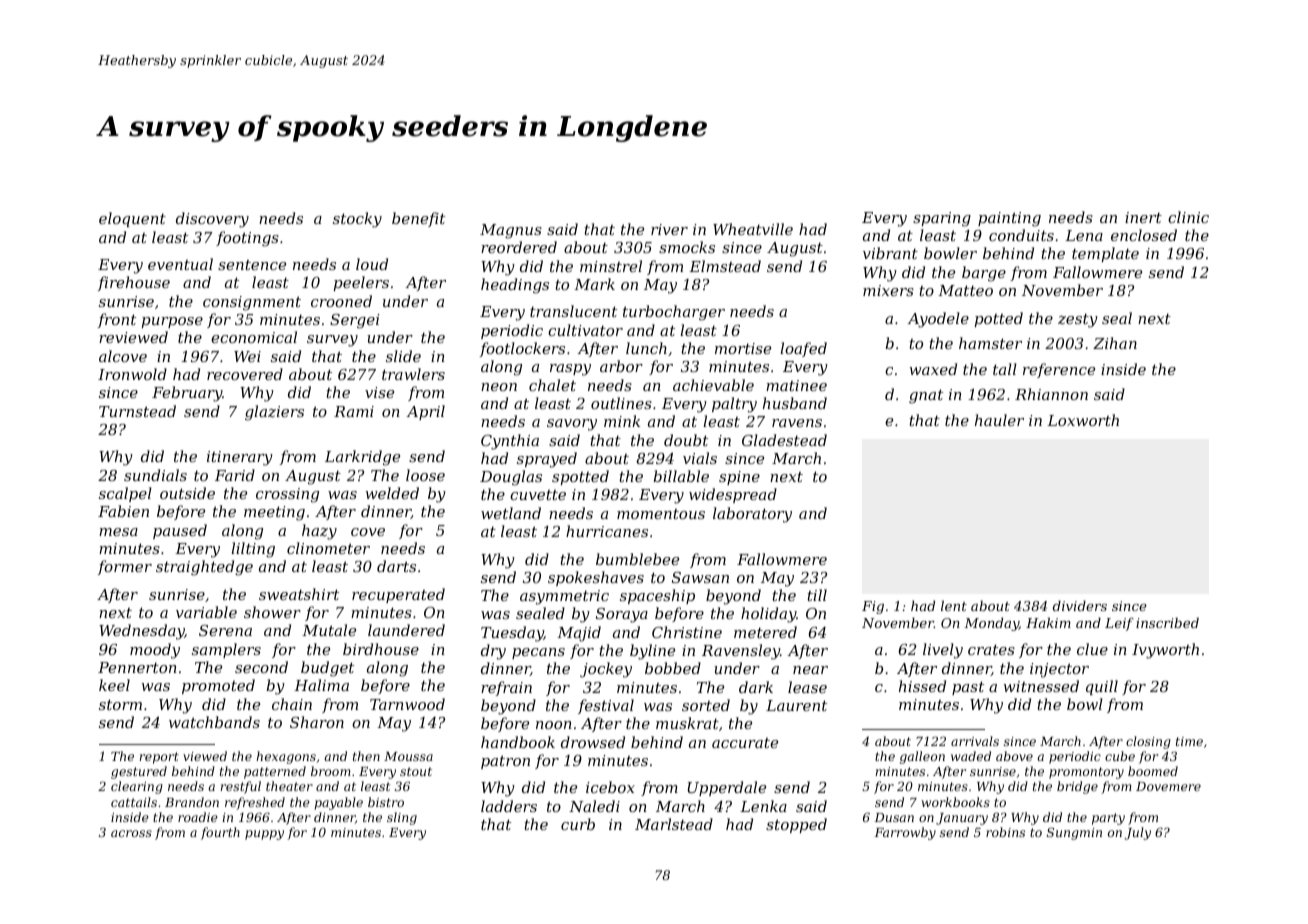 This screenshot has height=924, width=1308. Describe the element at coordinates (1080, 606) in the screenshot. I see `dividers` at that location.
